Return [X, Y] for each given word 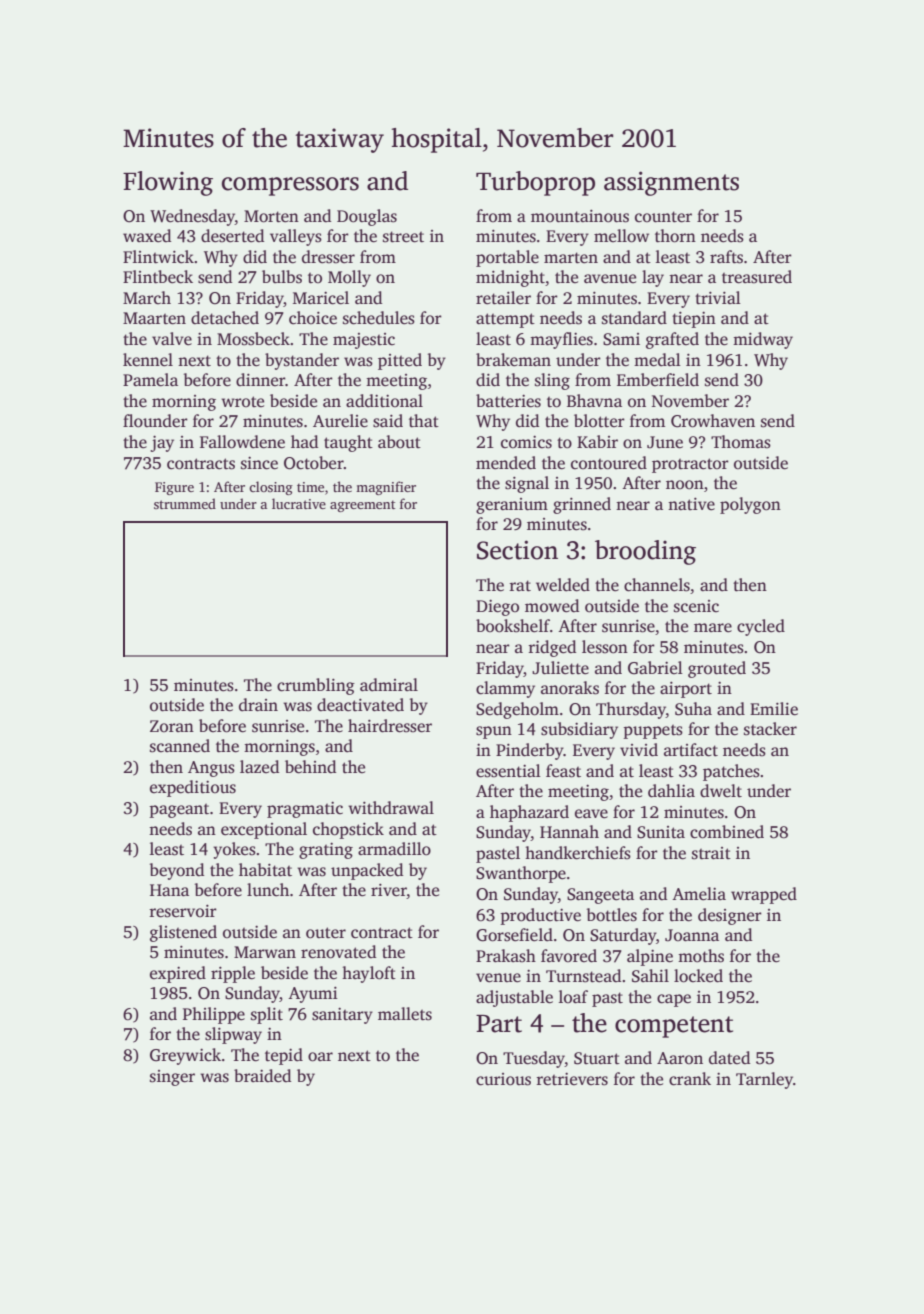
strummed [185, 503]
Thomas [741, 442]
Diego [497, 608]
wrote [242, 401]
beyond [177, 871]
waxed [147, 236]
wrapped [764, 895]
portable [507, 258]
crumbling [316, 686]
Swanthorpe [521, 874]
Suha [693, 709]
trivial [718, 297]
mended [506, 463]
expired [178, 974]
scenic [696, 606]
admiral [389, 684]
